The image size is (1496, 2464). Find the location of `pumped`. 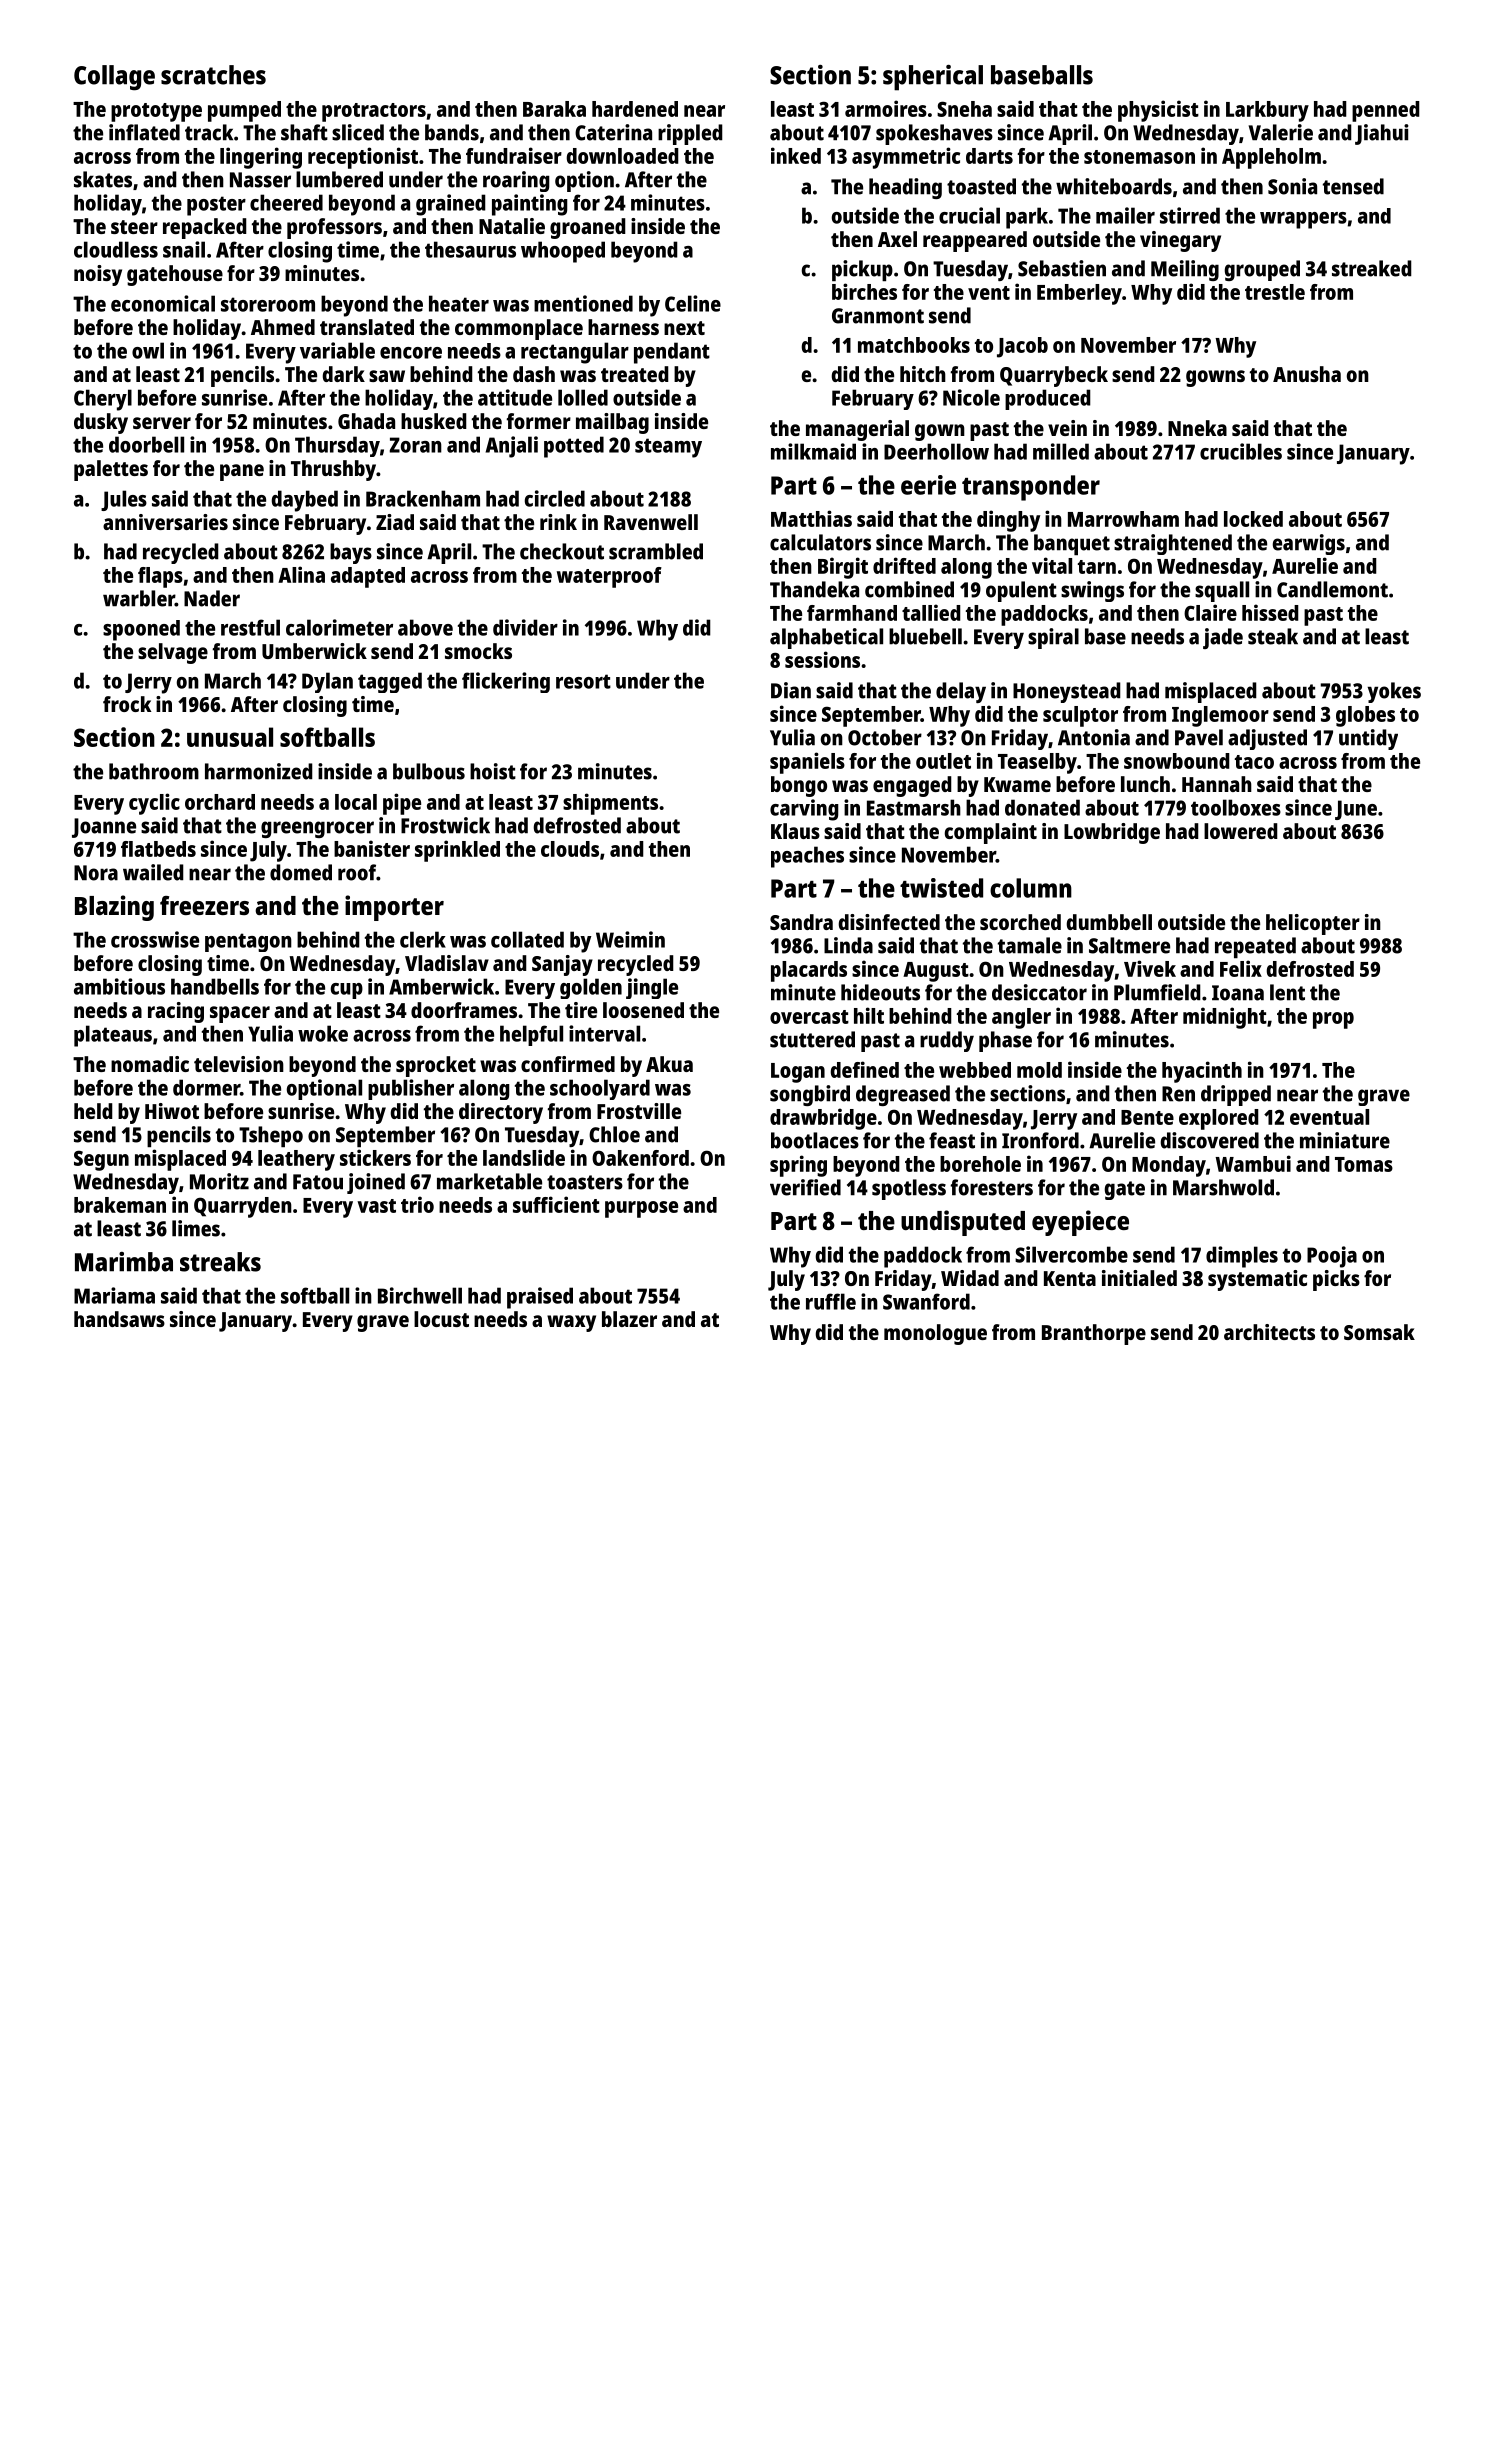

pumped is located at coordinates (244, 111).
